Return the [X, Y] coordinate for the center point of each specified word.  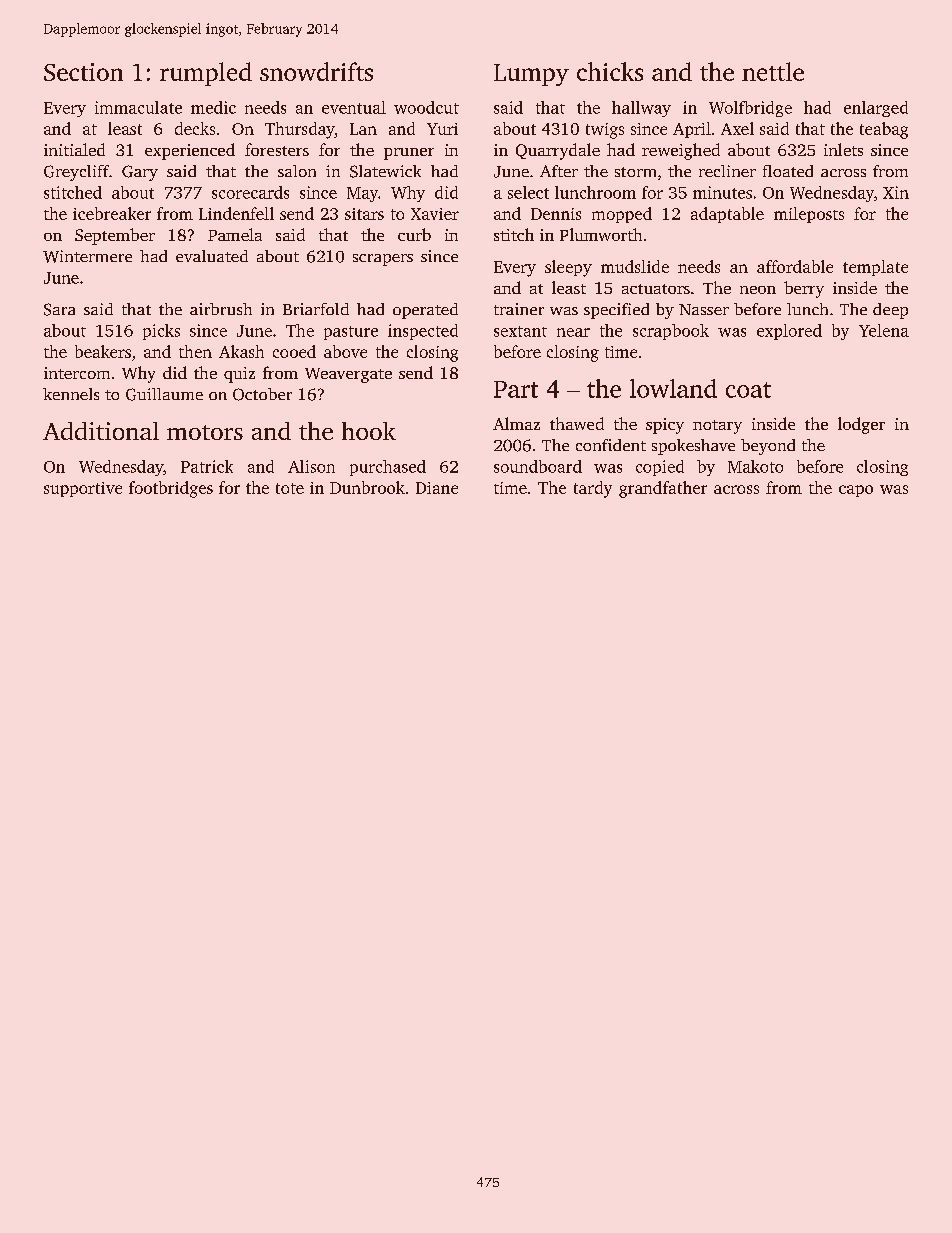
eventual [354, 107]
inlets [843, 149]
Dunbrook [367, 487]
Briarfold [316, 309]
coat [748, 390]
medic [213, 107]
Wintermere [87, 256]
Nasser [704, 309]
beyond [768, 447]
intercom [77, 373]
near [573, 332]
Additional [101, 431]
